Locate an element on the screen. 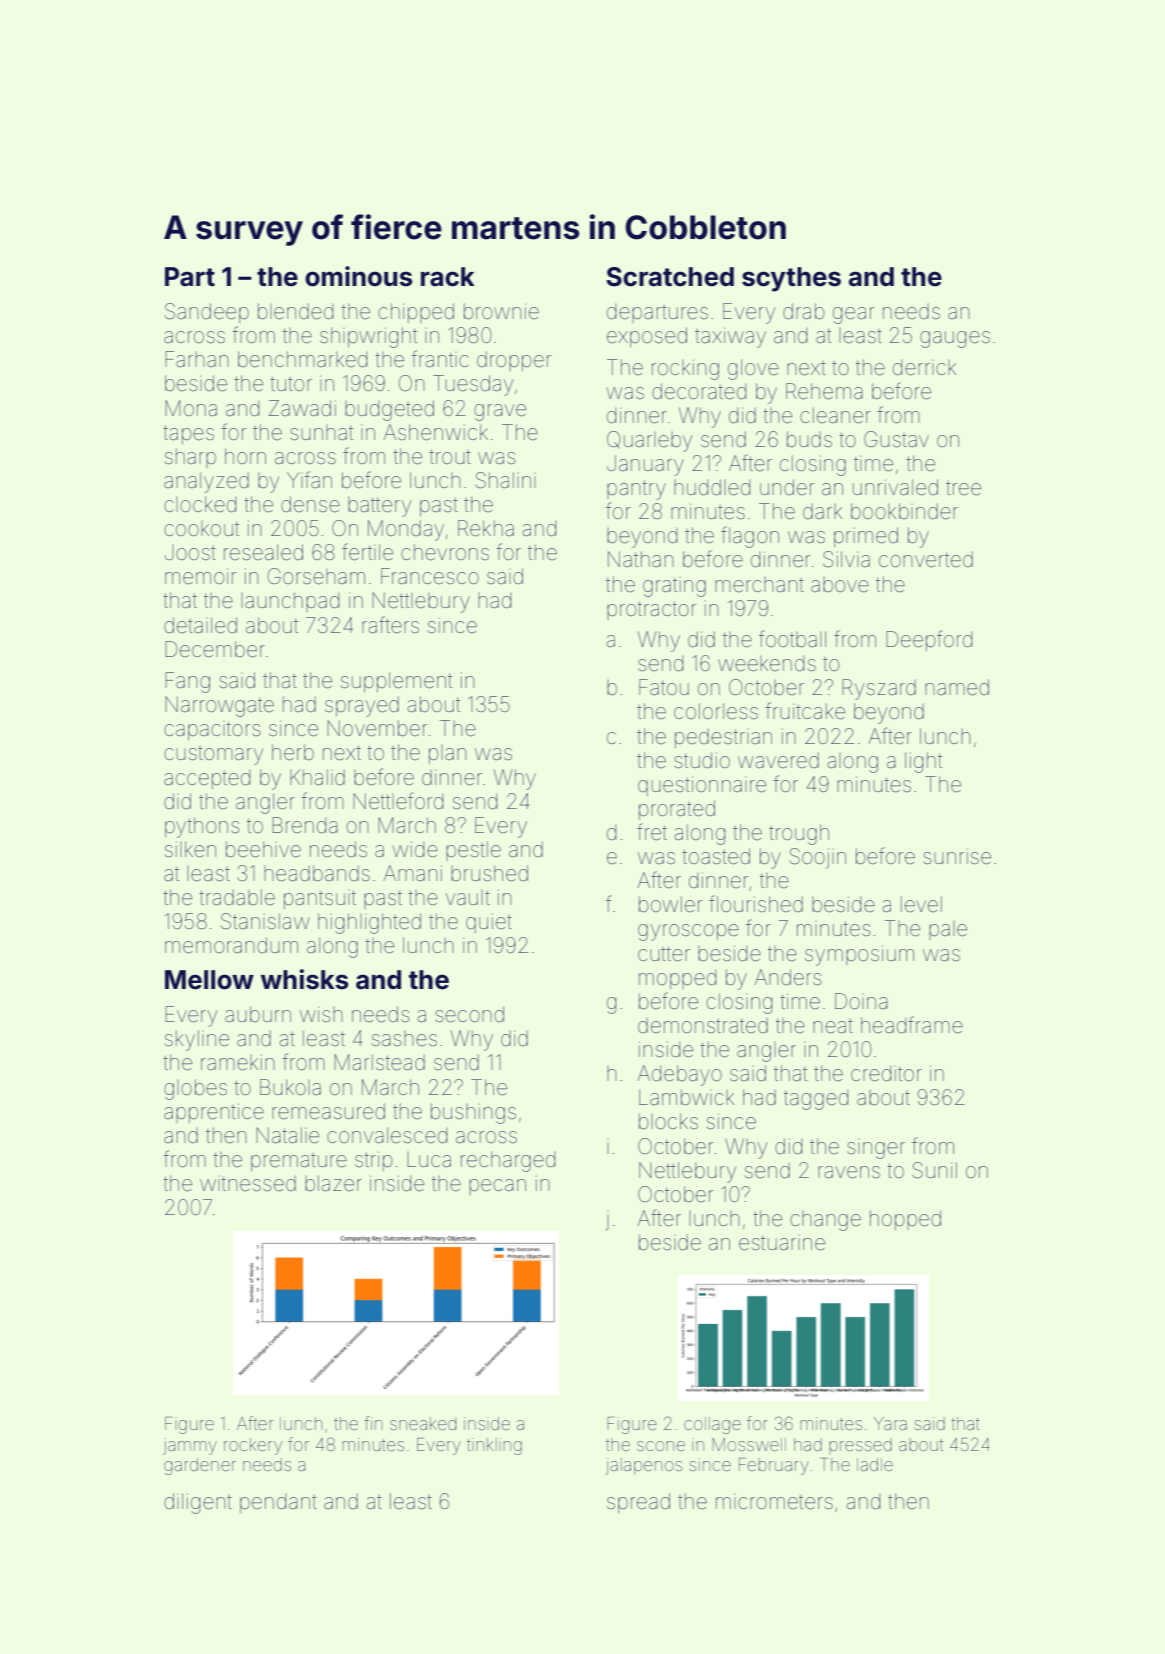 The image size is (1165, 1654). headframe is located at coordinates (912, 1025).
